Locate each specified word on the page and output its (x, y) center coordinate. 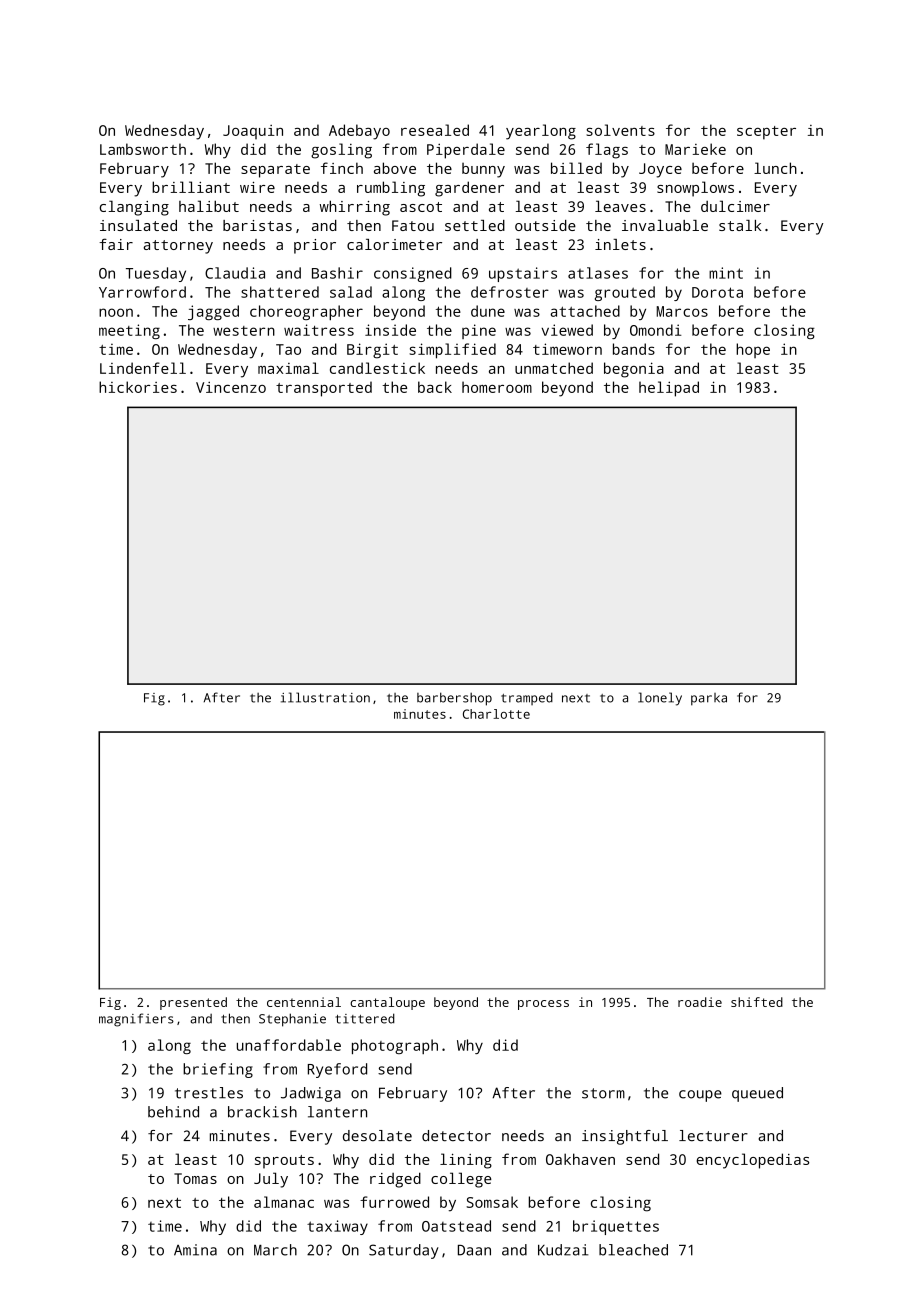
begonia (634, 370)
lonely (660, 699)
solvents (620, 130)
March (275, 1250)
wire (257, 187)
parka (709, 699)
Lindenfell (143, 368)
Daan (474, 1250)
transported (324, 389)
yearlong (541, 132)
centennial (304, 1002)
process (543, 1005)
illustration (325, 697)
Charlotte (496, 714)
